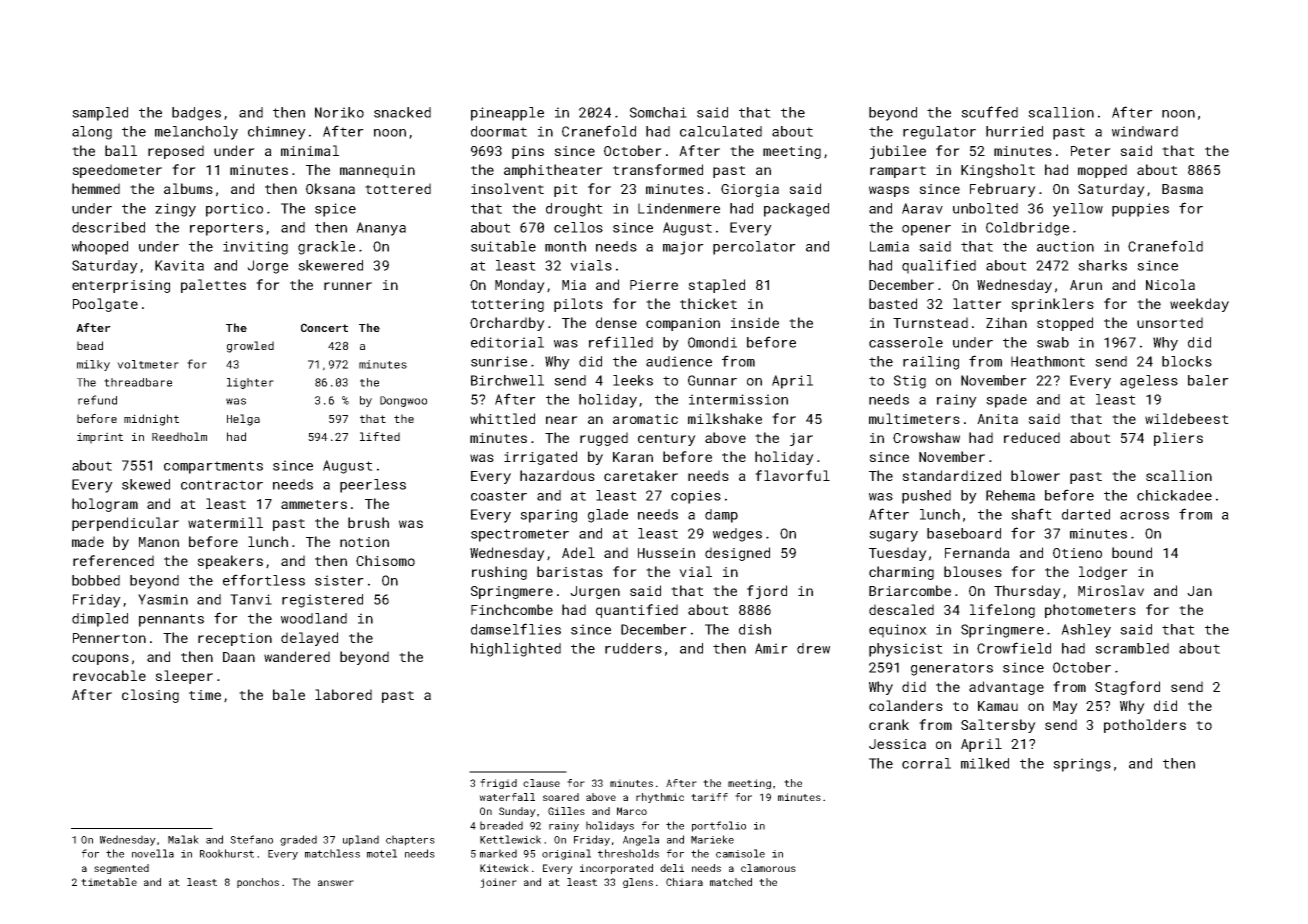 Image resolution: width=1308 pixels, height=924 pixels. Describe the element at coordinates (989, 112) in the page. I see `scuffed` at that location.
